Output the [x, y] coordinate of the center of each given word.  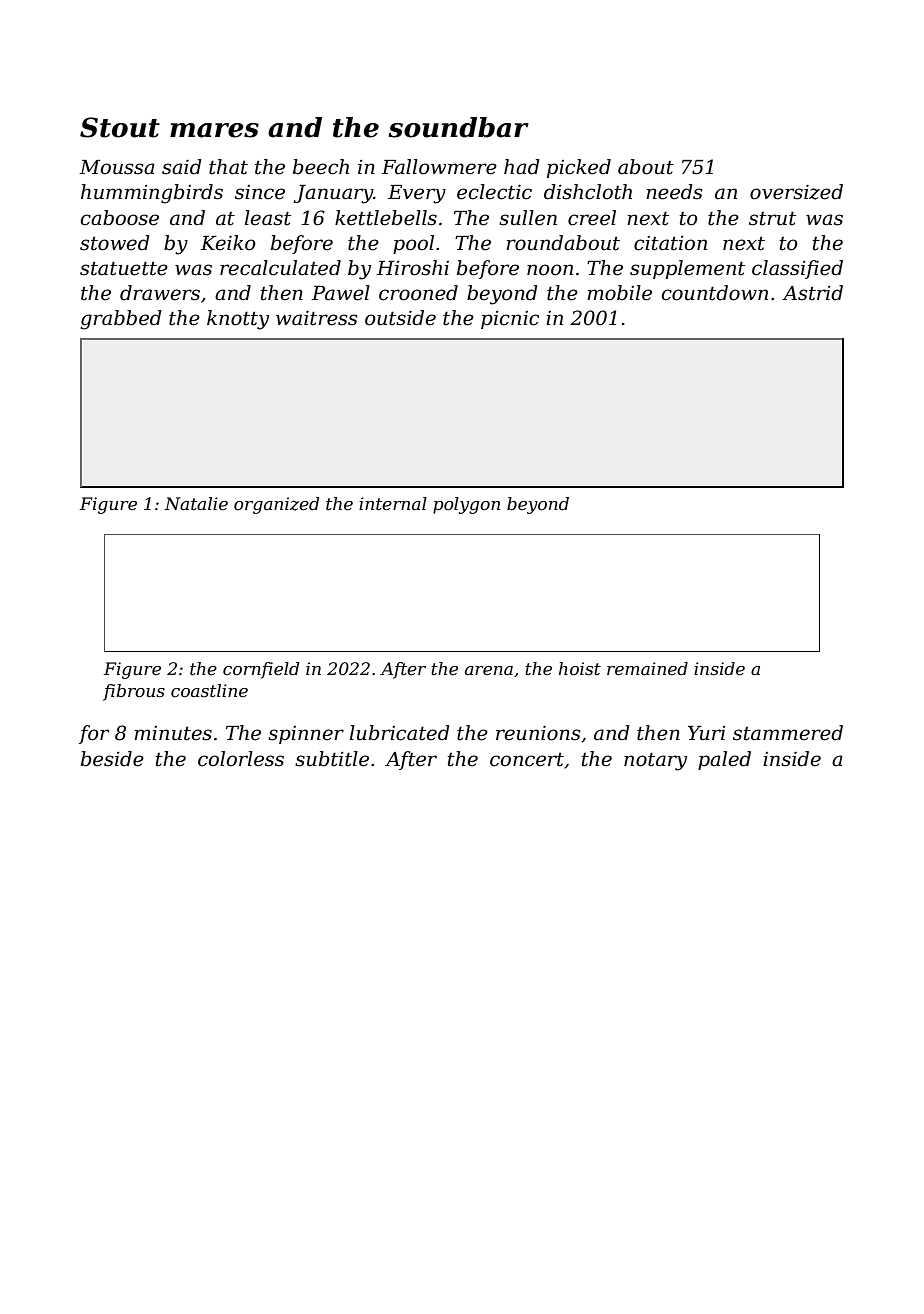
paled [724, 760]
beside [112, 759]
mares [214, 130]
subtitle [332, 759]
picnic [510, 320]
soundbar [459, 127]
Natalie [196, 504]
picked [579, 168]
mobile [619, 293]
